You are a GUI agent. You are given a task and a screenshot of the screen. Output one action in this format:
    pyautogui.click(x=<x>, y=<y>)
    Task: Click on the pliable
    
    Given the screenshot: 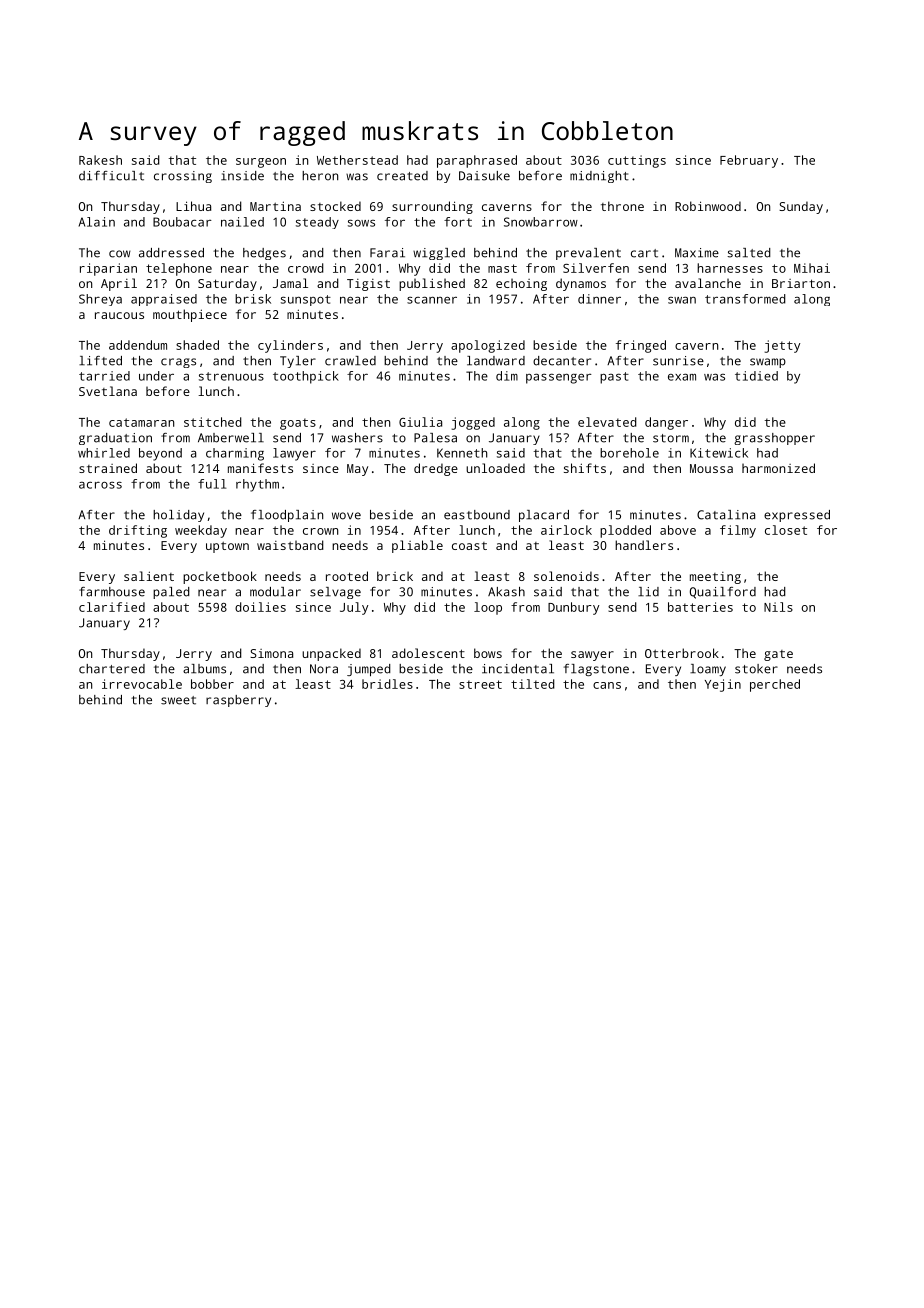 What is the action you would take?
    pyautogui.click(x=417, y=546)
